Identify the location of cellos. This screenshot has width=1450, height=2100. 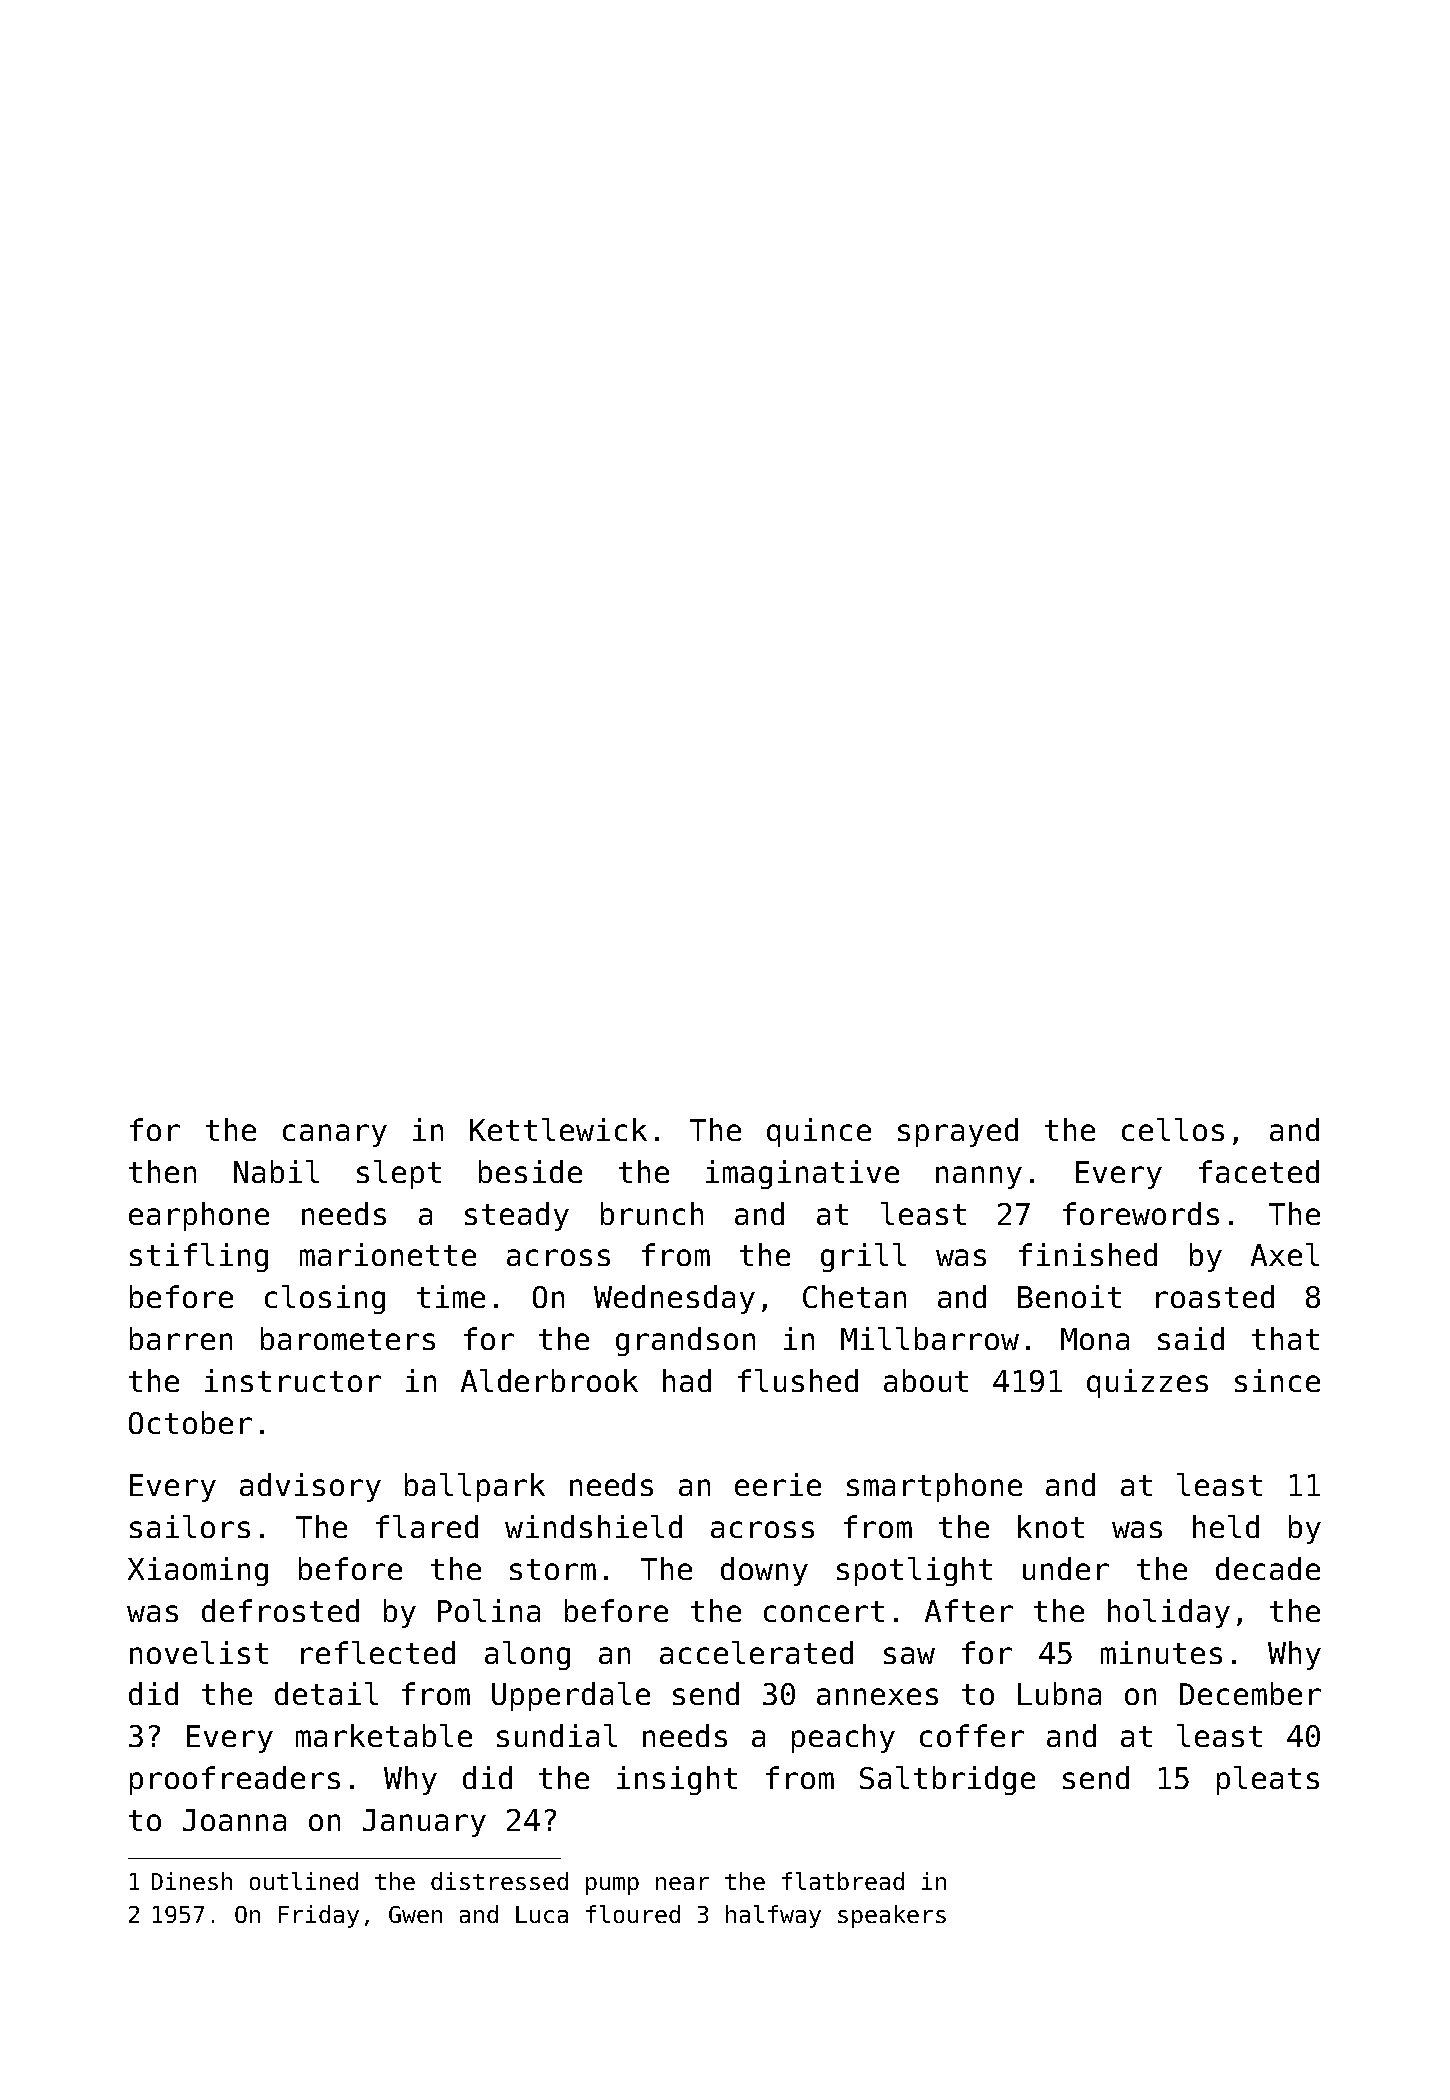
(1173, 1129).
